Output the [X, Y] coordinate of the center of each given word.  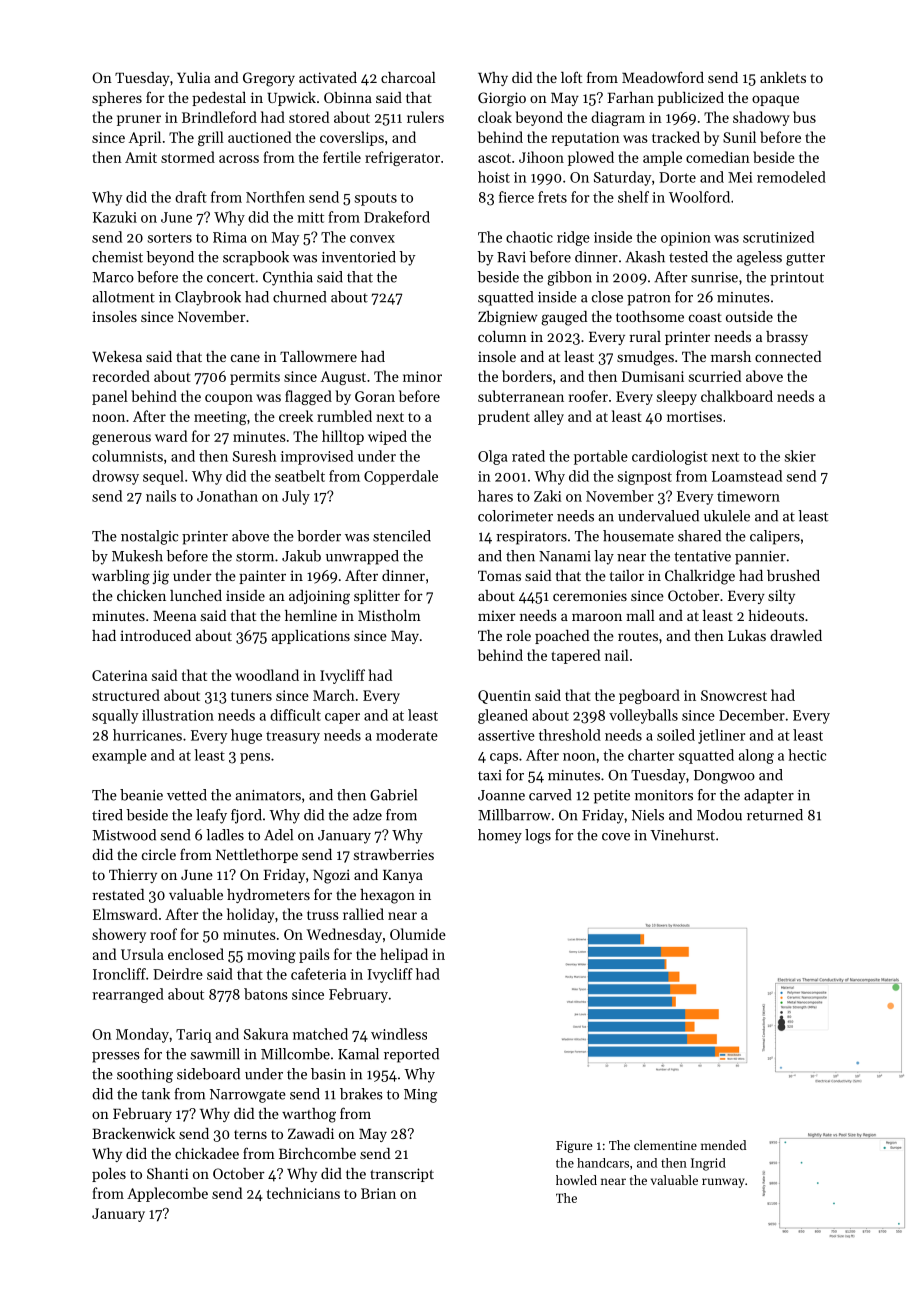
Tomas [499, 576]
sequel [163, 477]
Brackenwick [133, 1133]
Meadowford [663, 77]
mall [640, 615]
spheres [117, 99]
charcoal [408, 77]
